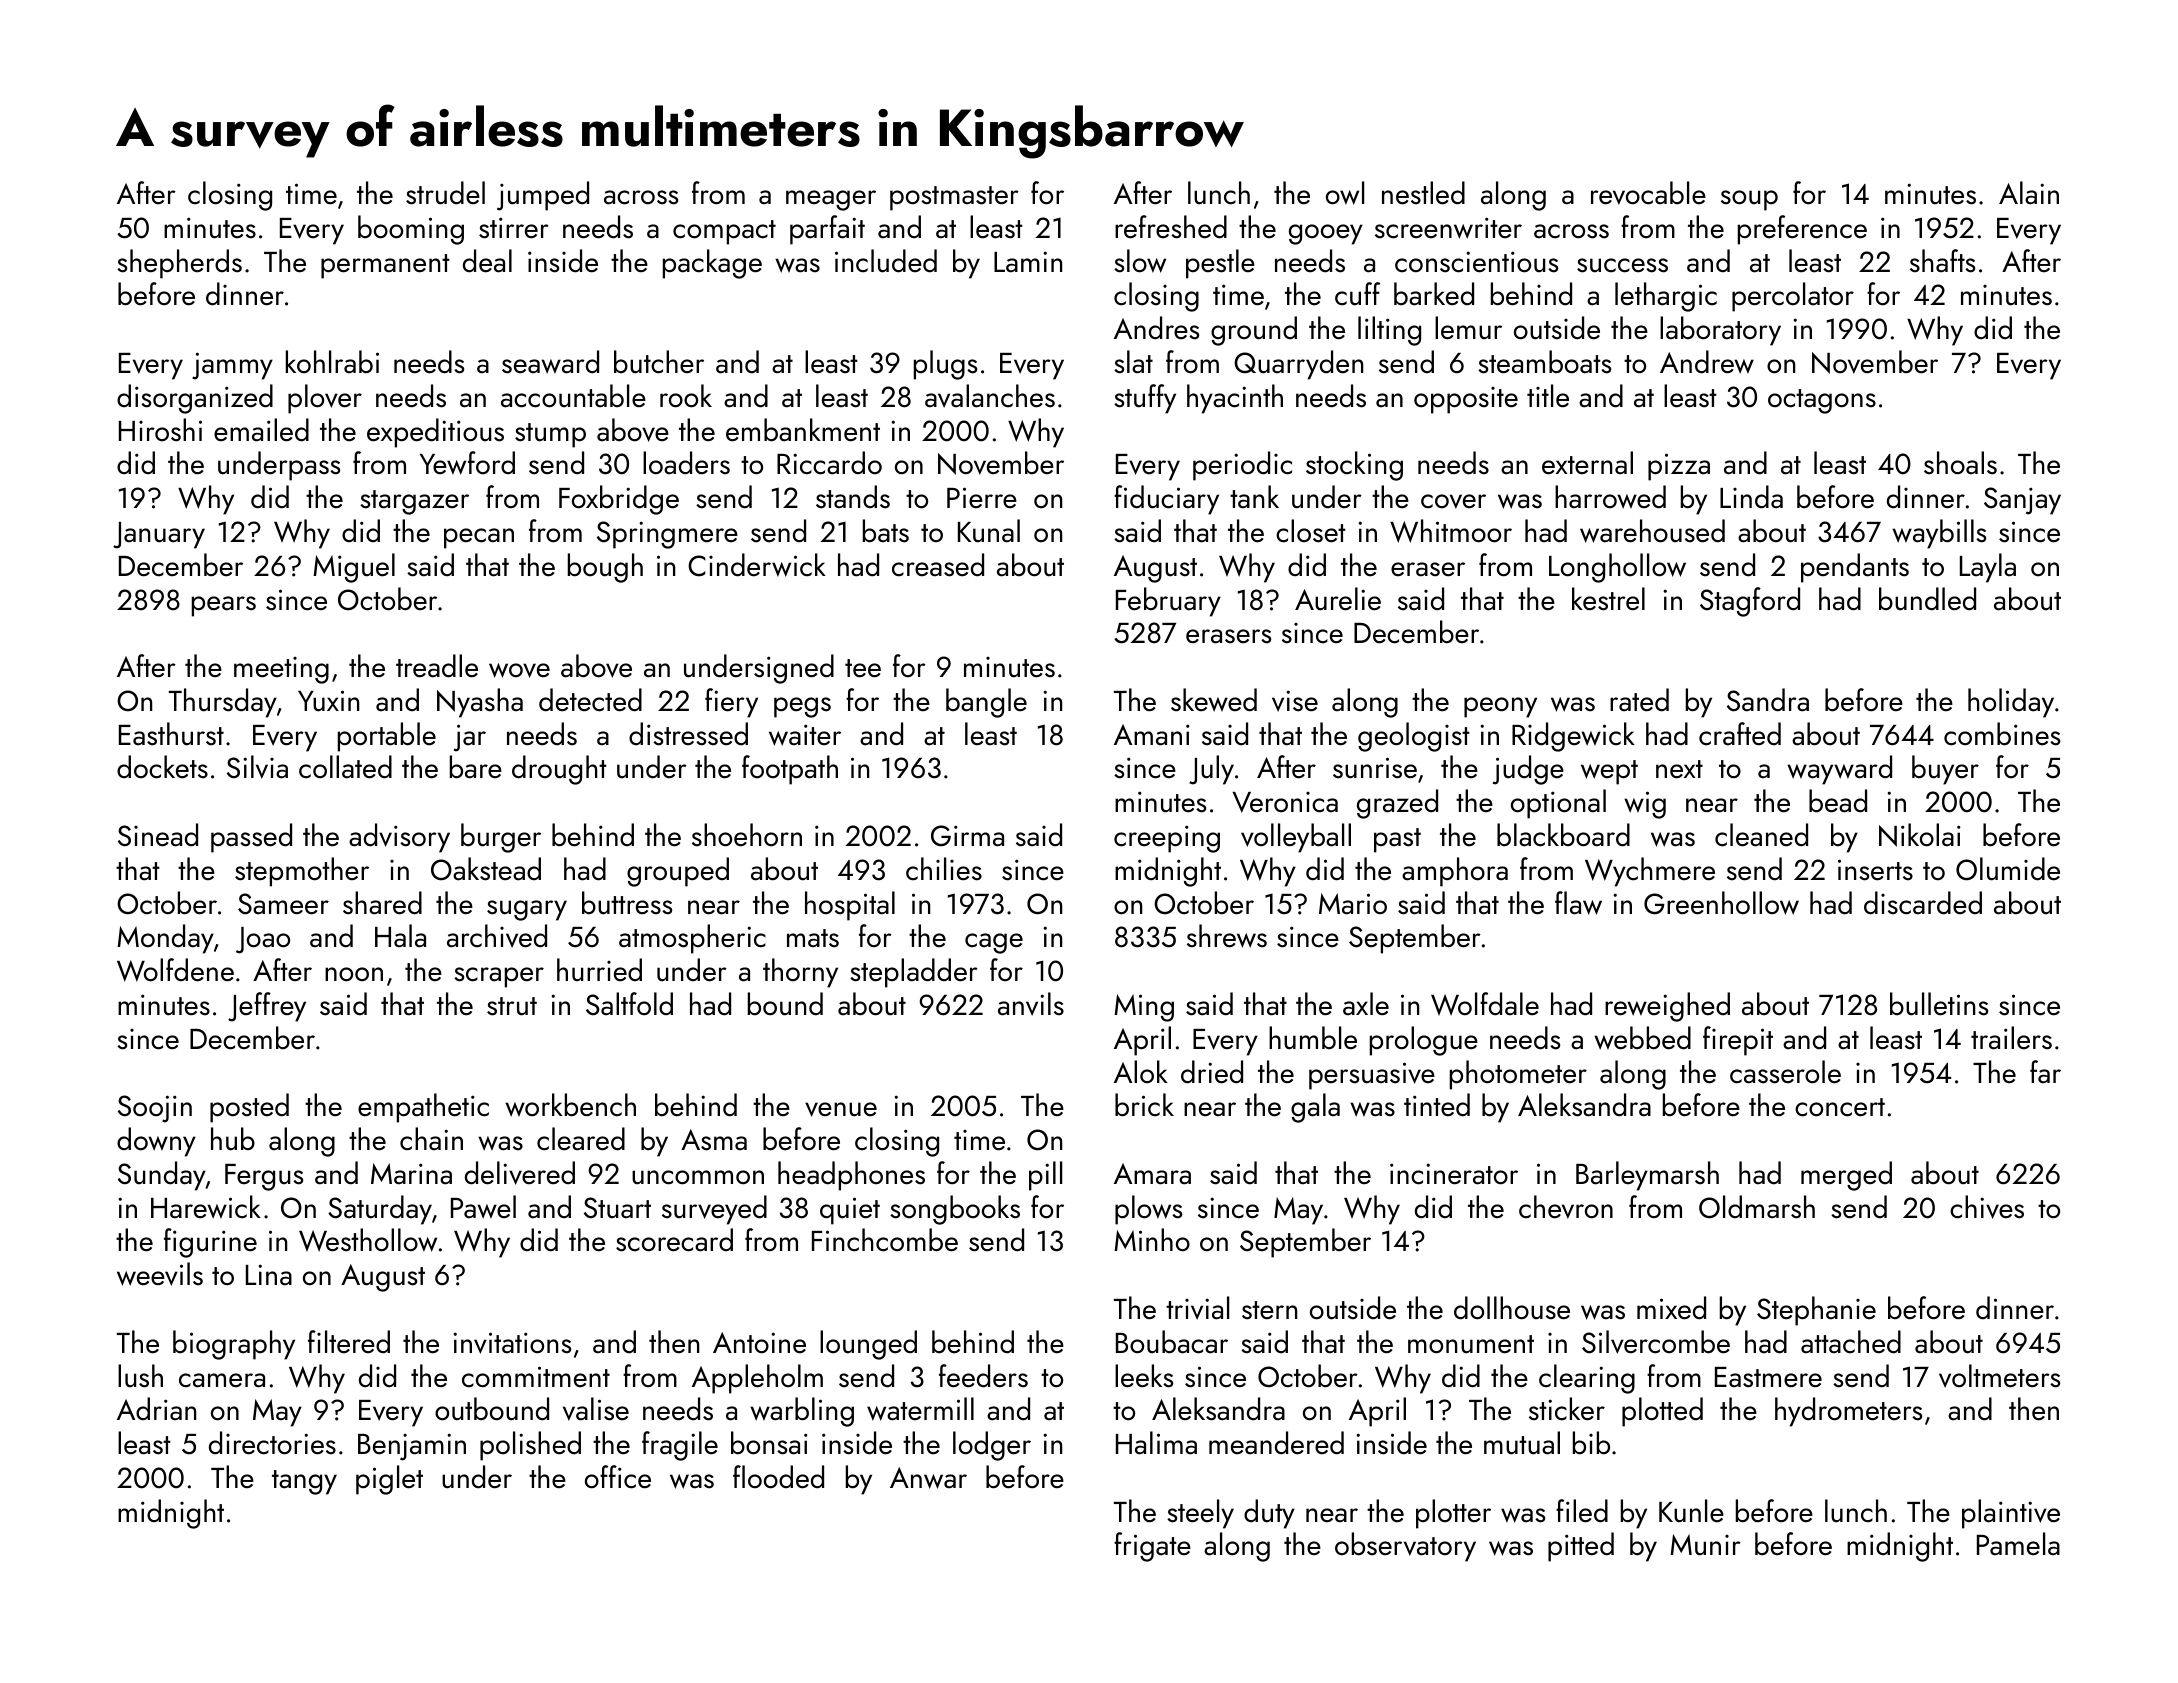 The image size is (2178, 1683). Describe the element at coordinates (994, 943) in the screenshot. I see `cage` at that location.
